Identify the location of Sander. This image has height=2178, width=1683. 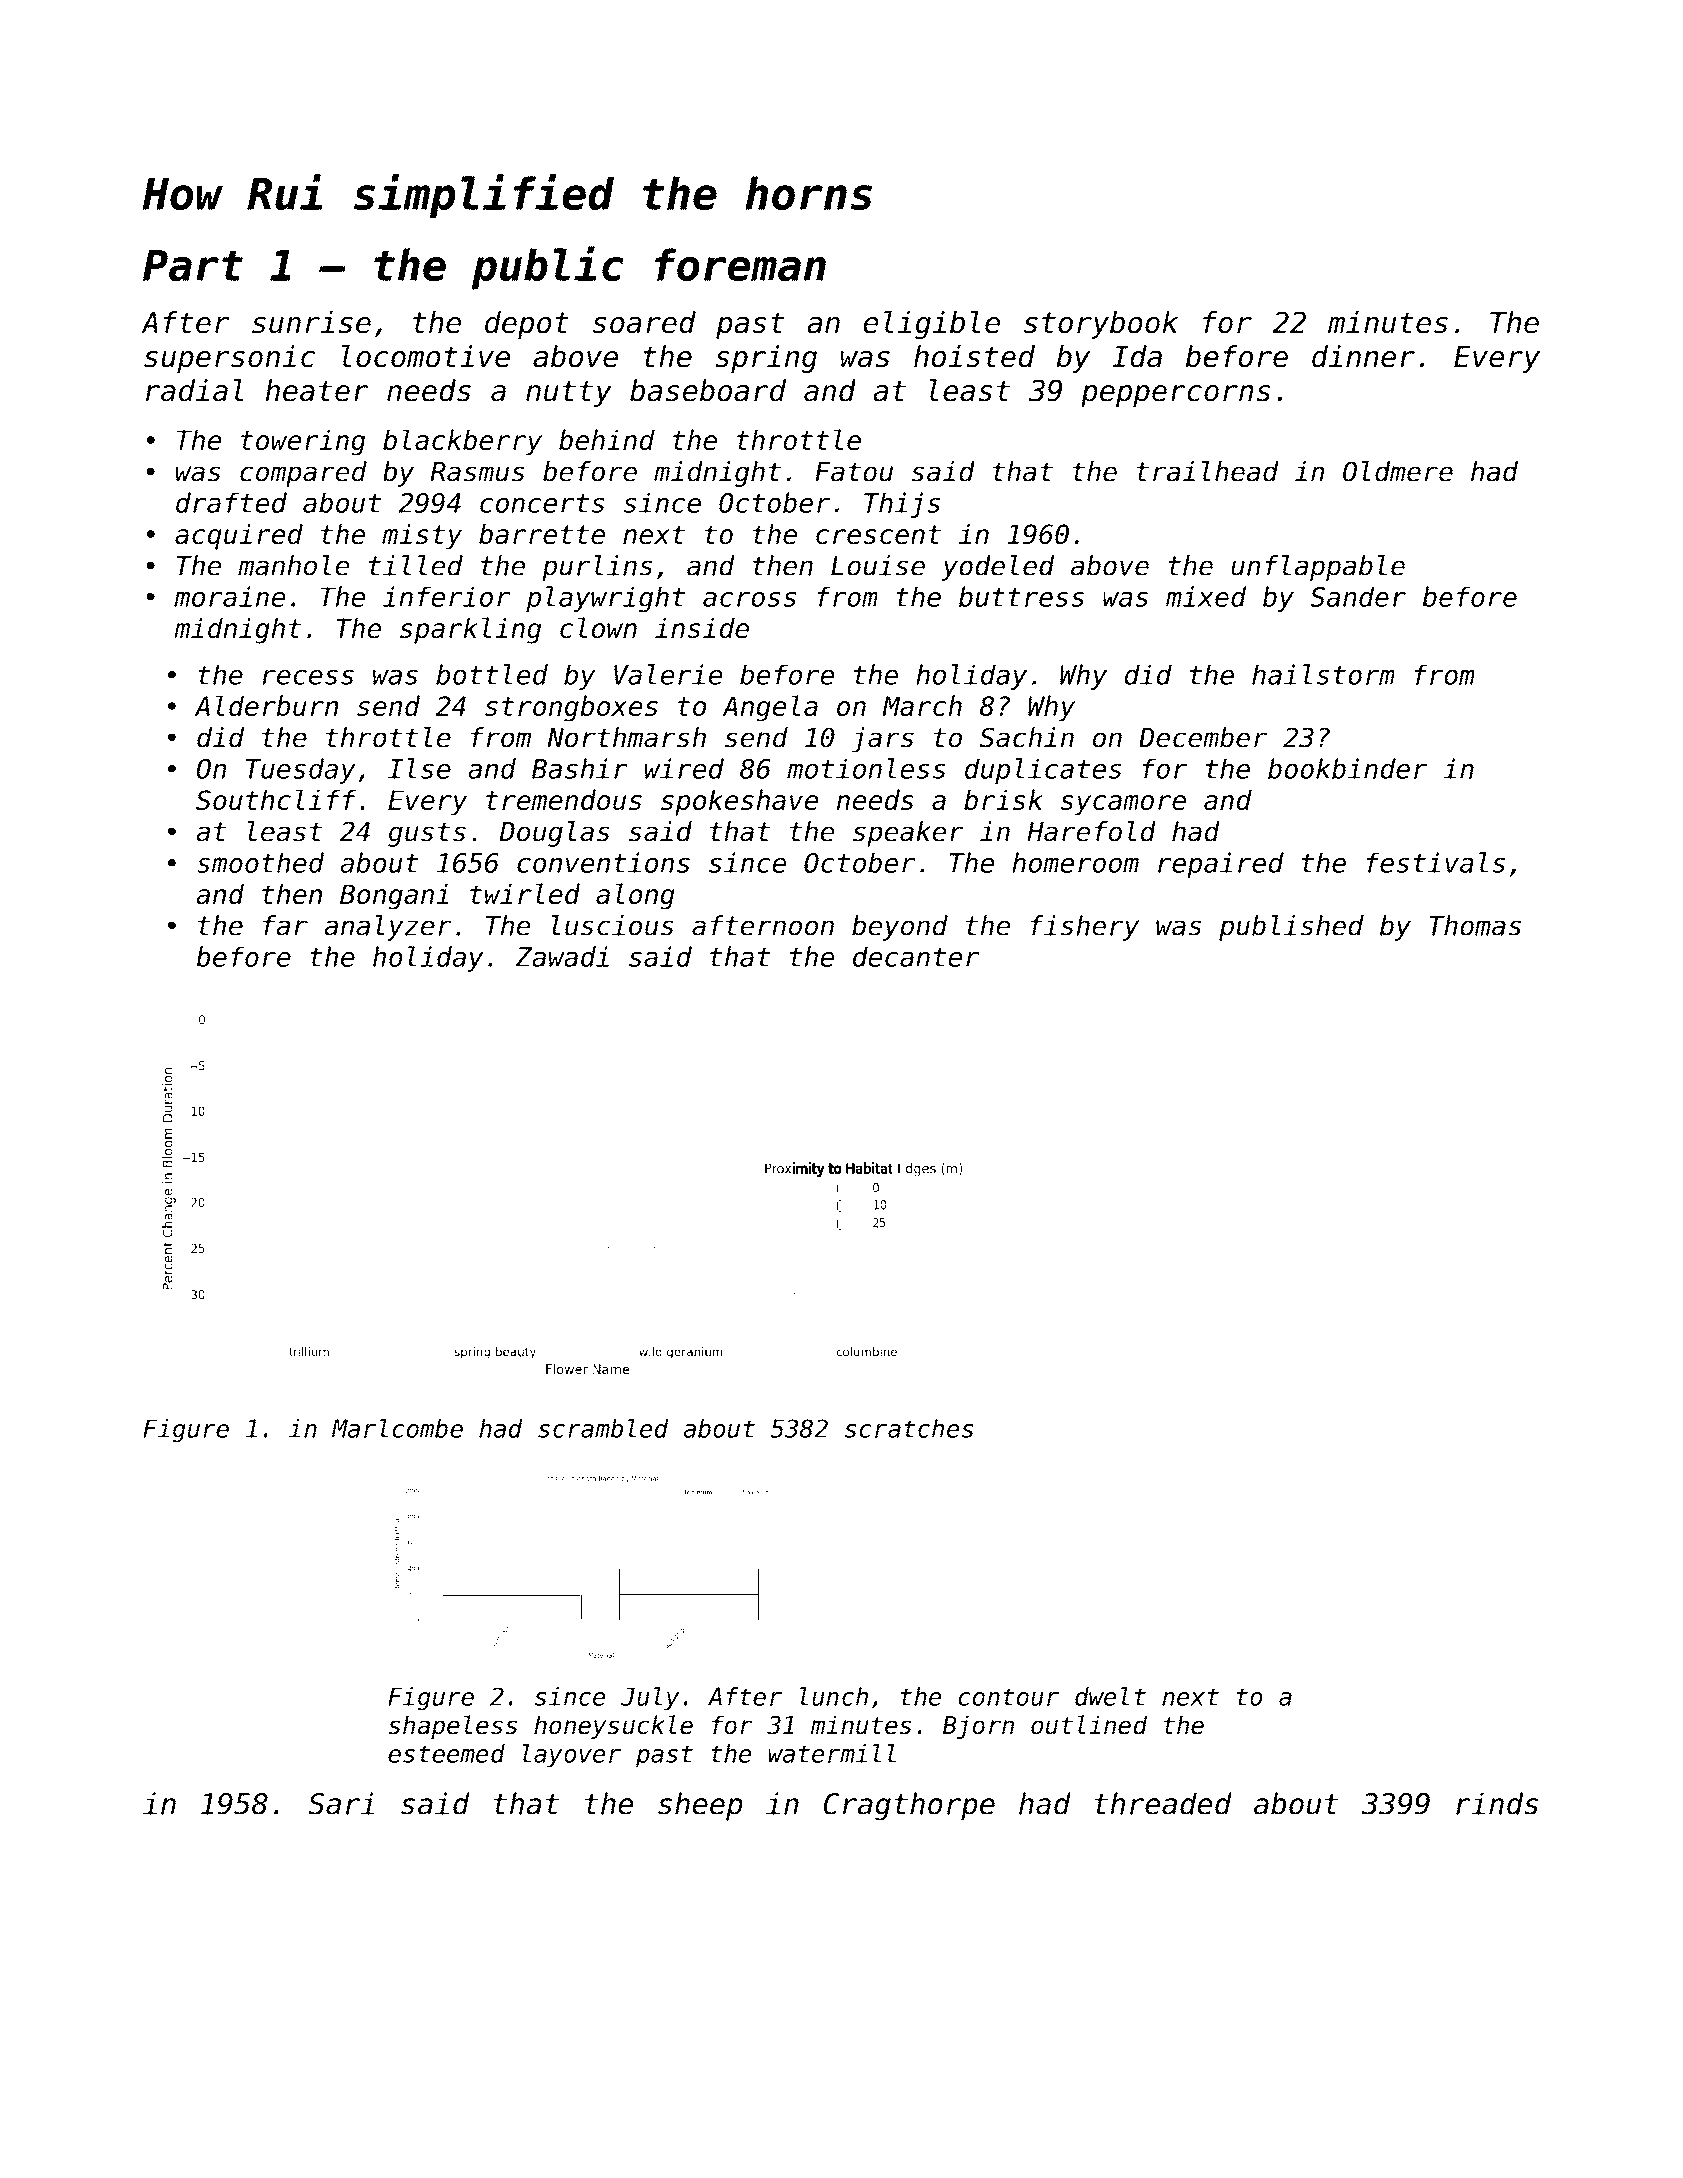
(1358, 596).
